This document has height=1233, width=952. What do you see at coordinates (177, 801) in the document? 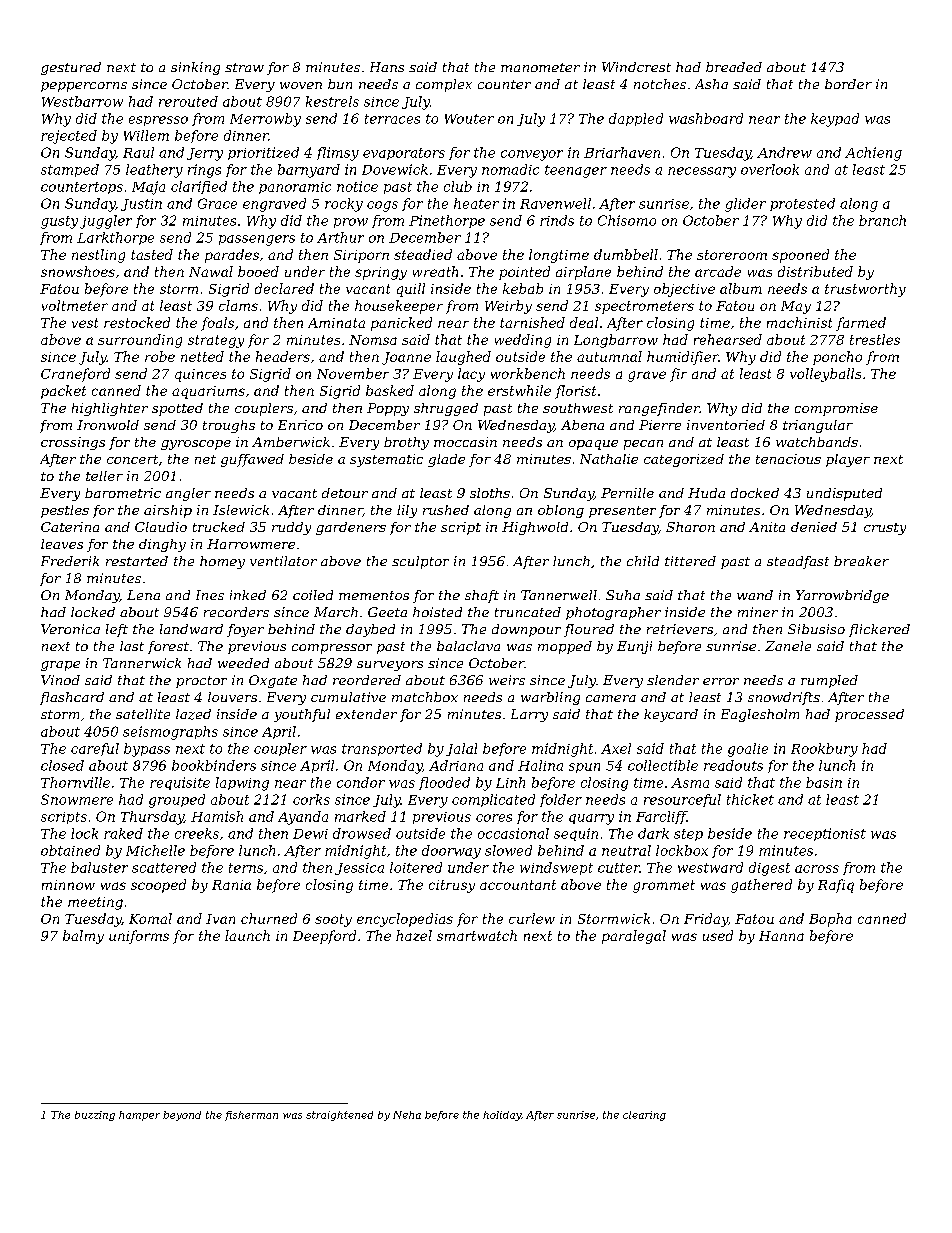
I see `grouped` at bounding box center [177, 801].
